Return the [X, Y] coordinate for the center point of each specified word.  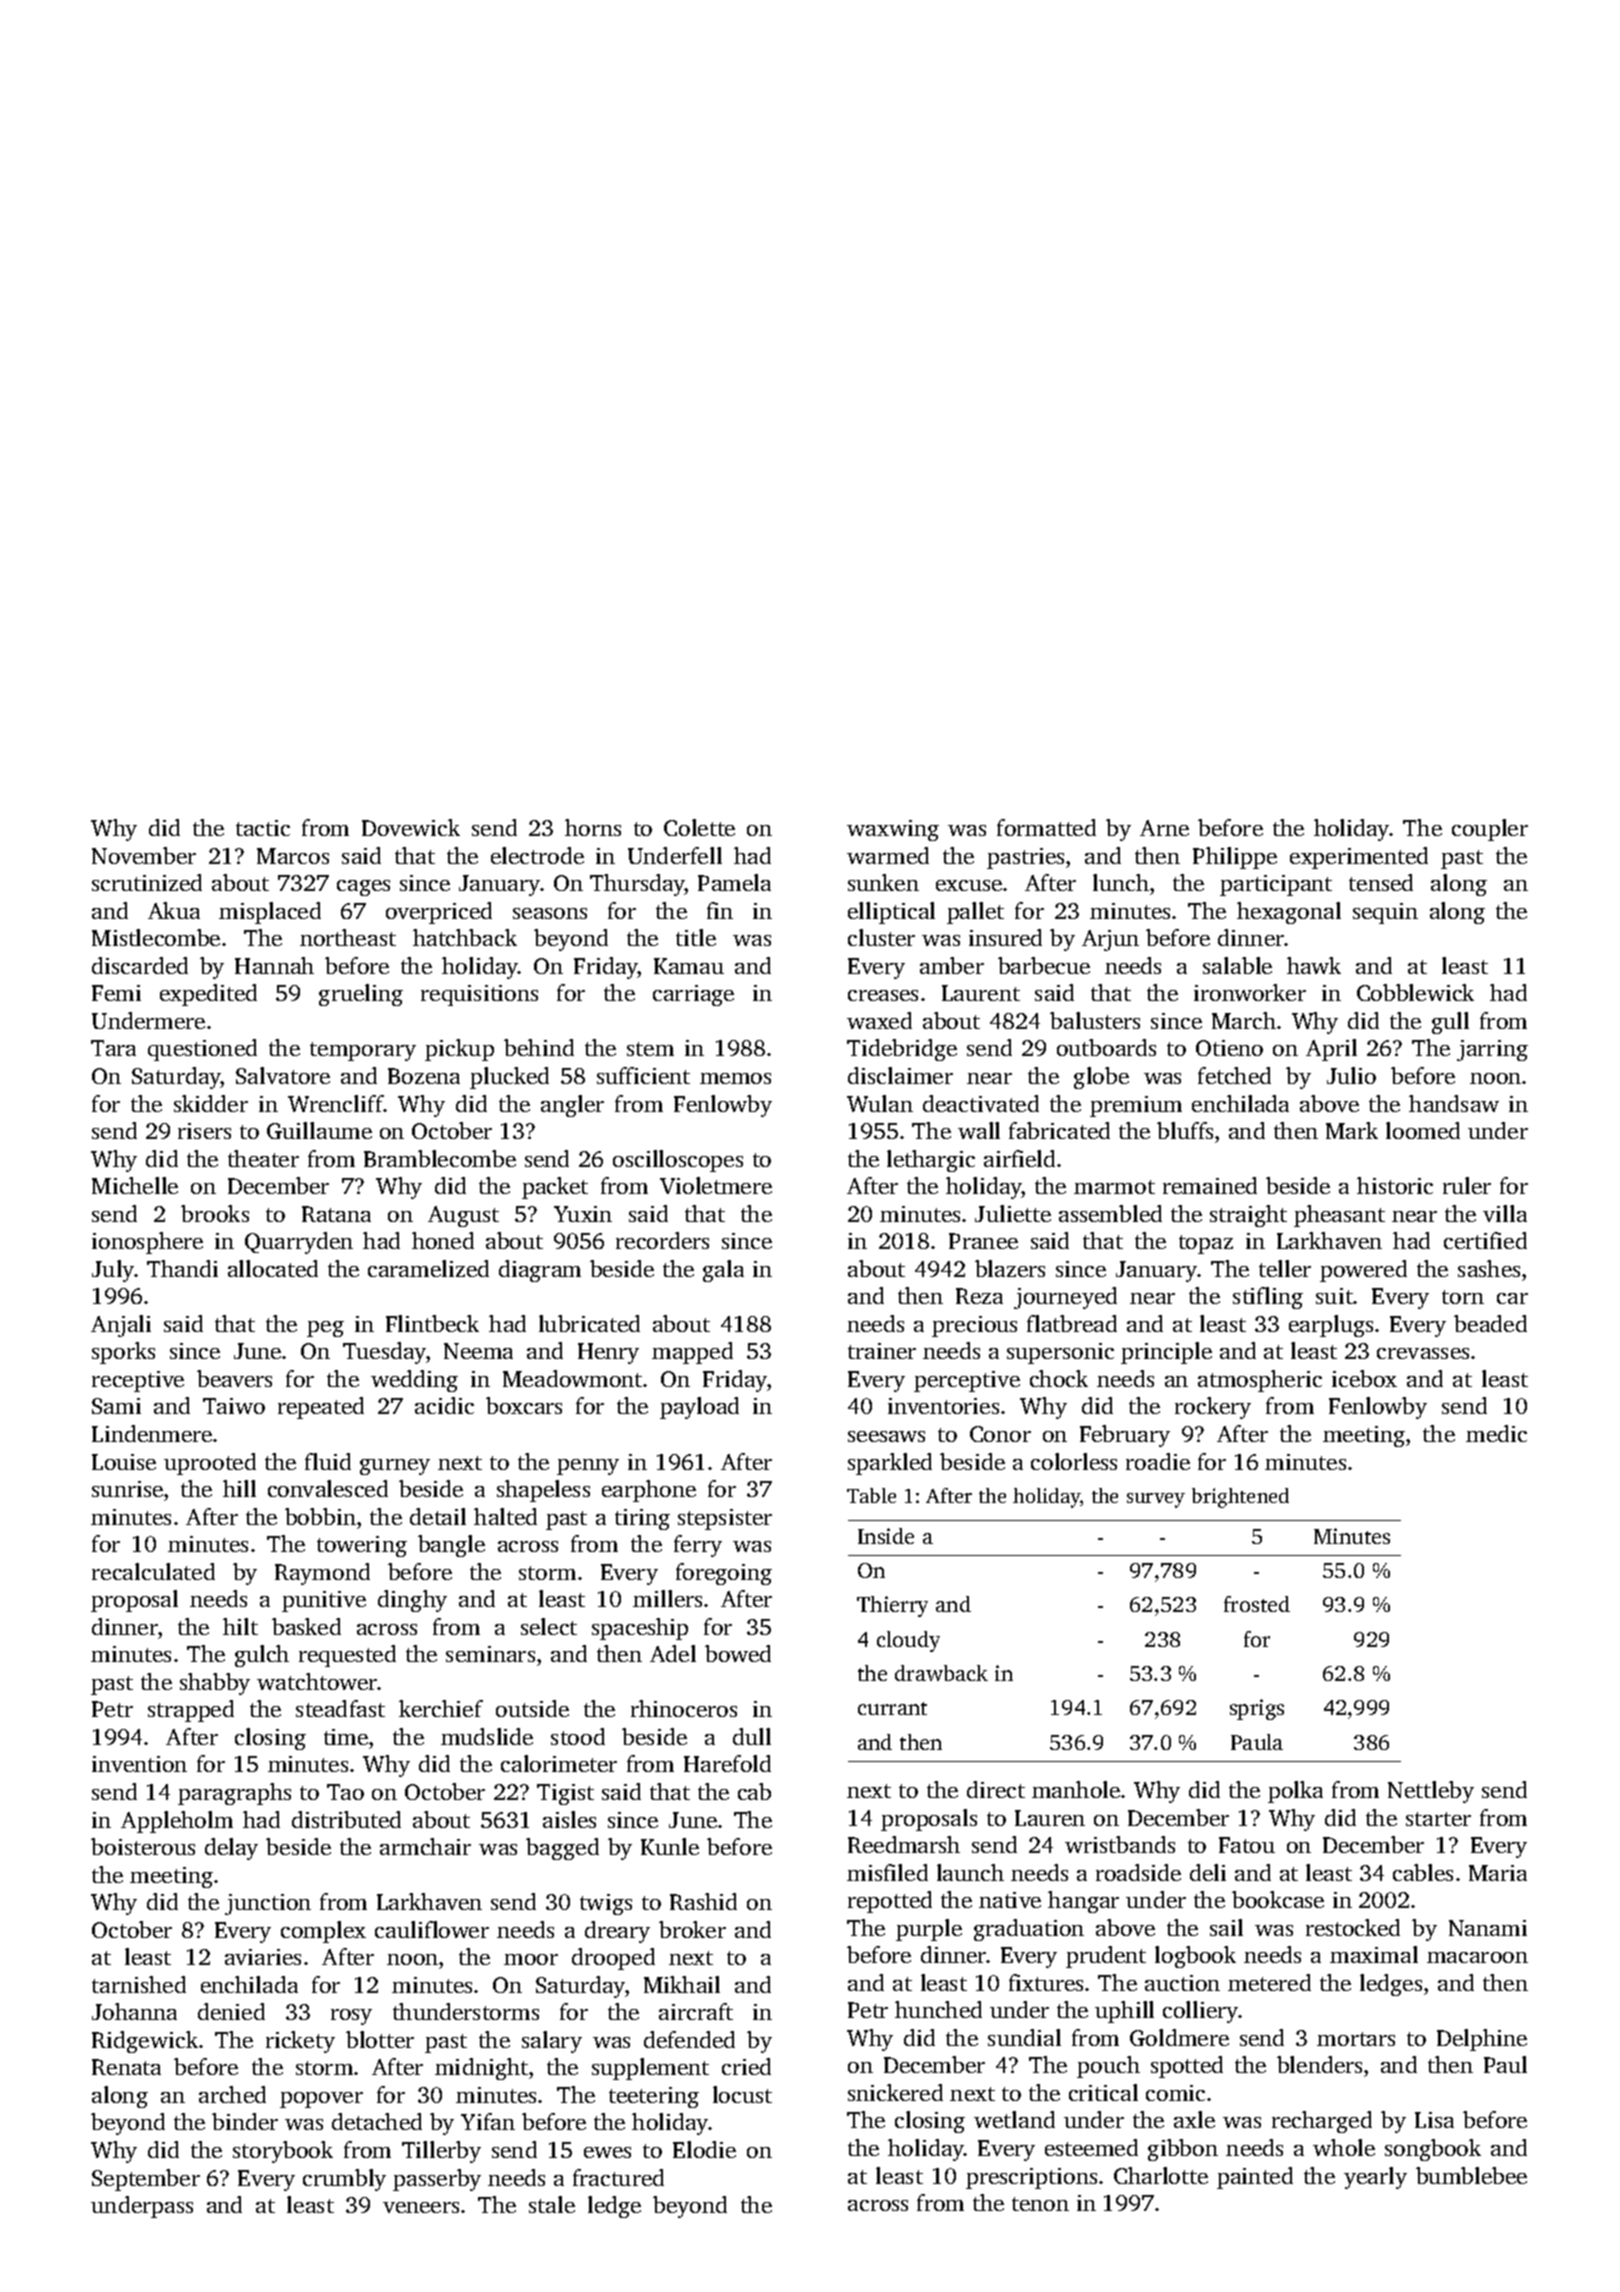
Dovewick [411, 827]
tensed [1381, 882]
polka [1295, 1792]
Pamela [734, 882]
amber [952, 965]
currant [892, 1708]
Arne [1164, 828]
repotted [890, 1902]
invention [139, 1764]
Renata [126, 2067]
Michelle [135, 1185]
